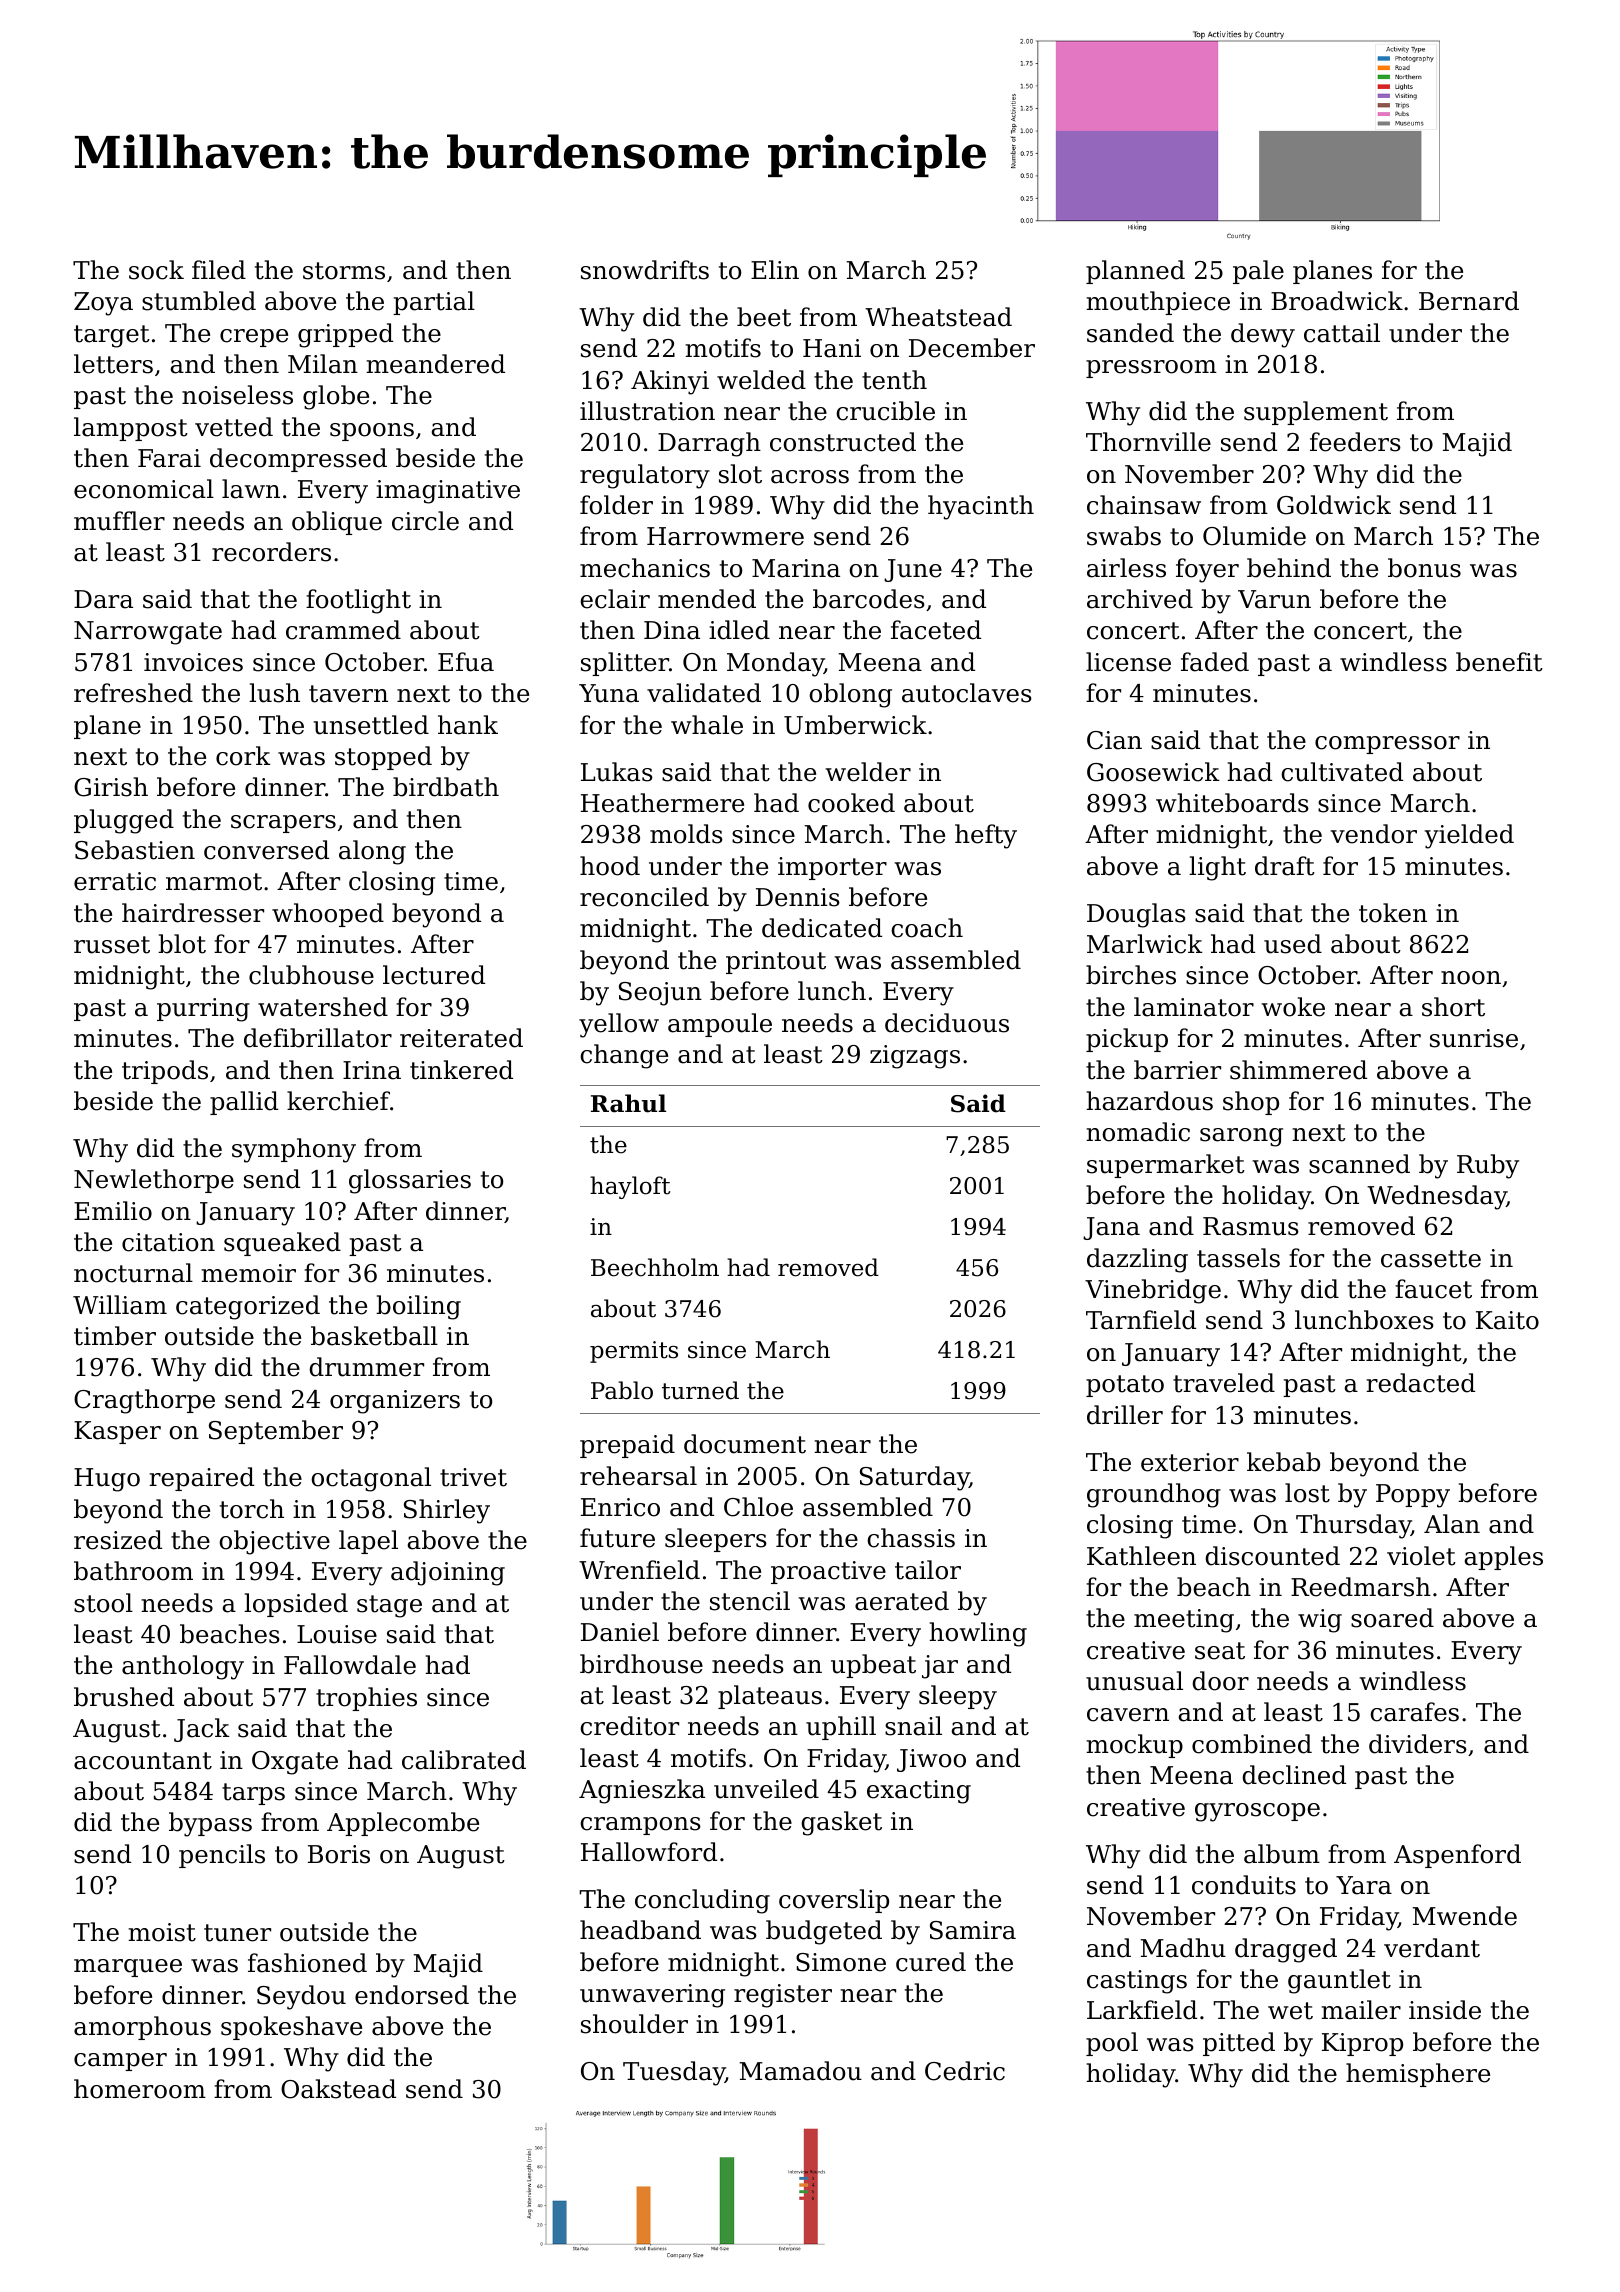  Describe the element at coordinates (133, 1273) in the screenshot. I see `nocturnal` at that location.
